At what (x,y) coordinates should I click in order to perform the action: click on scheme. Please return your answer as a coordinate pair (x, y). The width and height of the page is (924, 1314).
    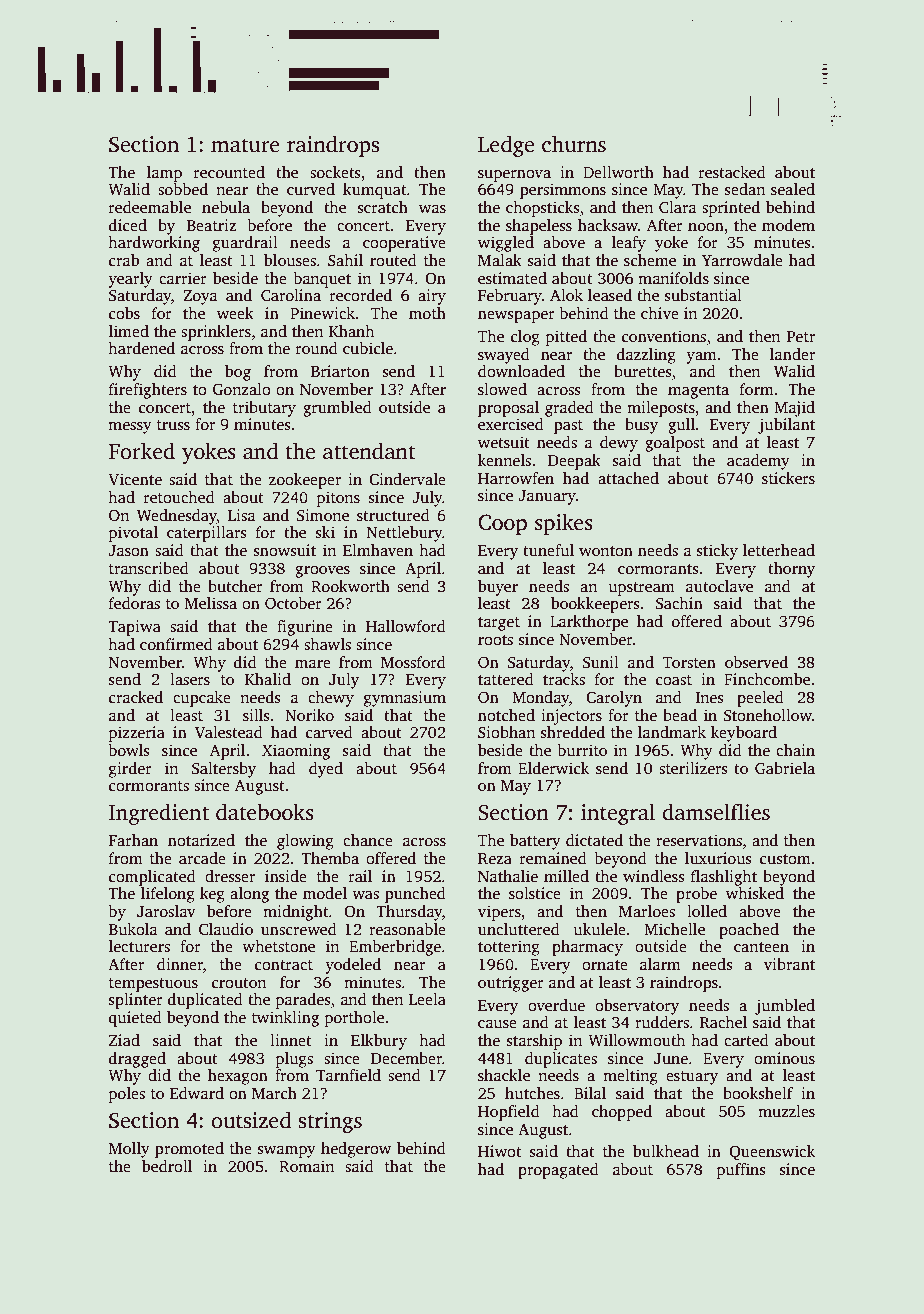
    Looking at the image, I should click on (650, 260).
